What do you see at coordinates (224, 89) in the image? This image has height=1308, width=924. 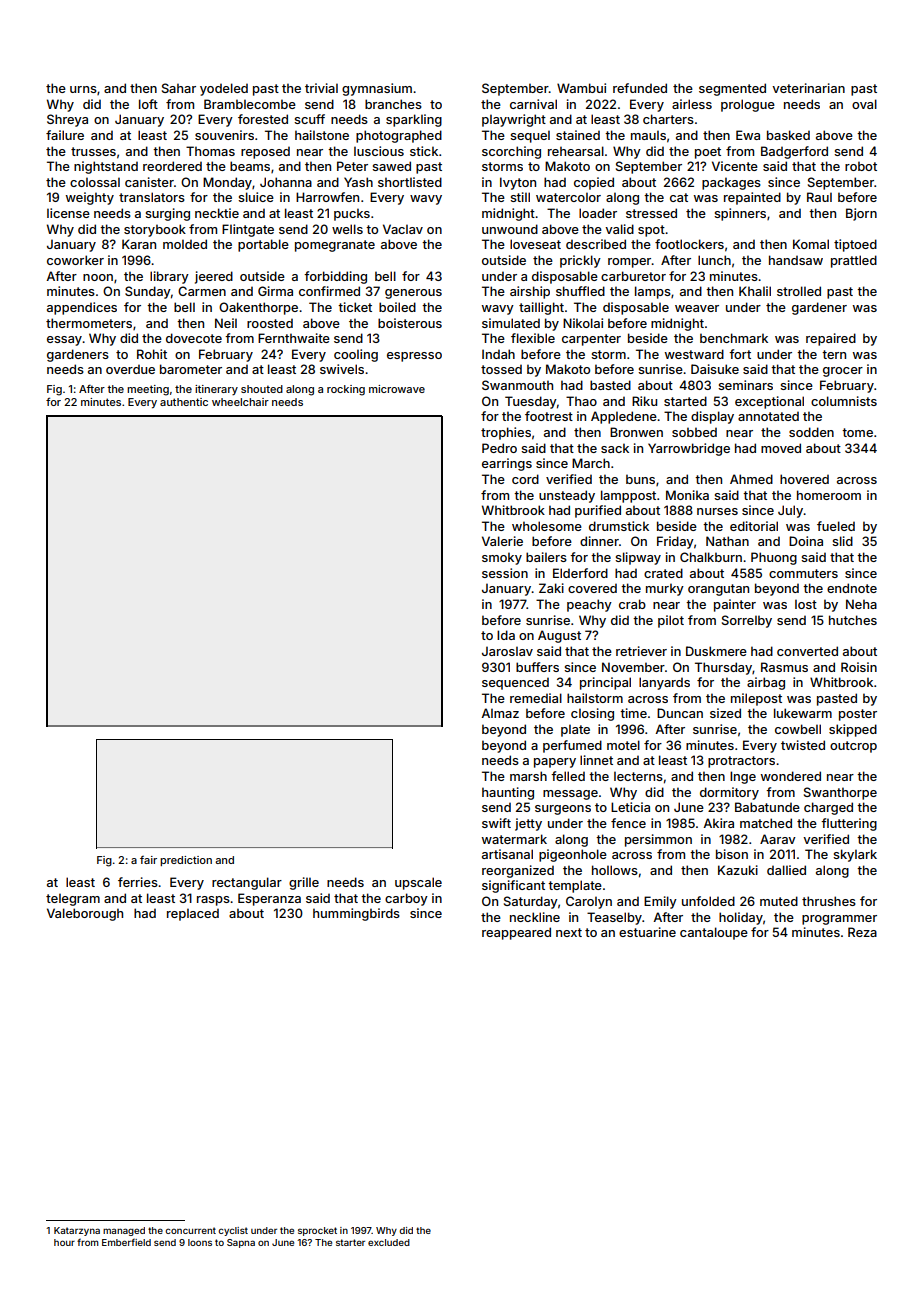 I see `yodeled` at bounding box center [224, 89].
